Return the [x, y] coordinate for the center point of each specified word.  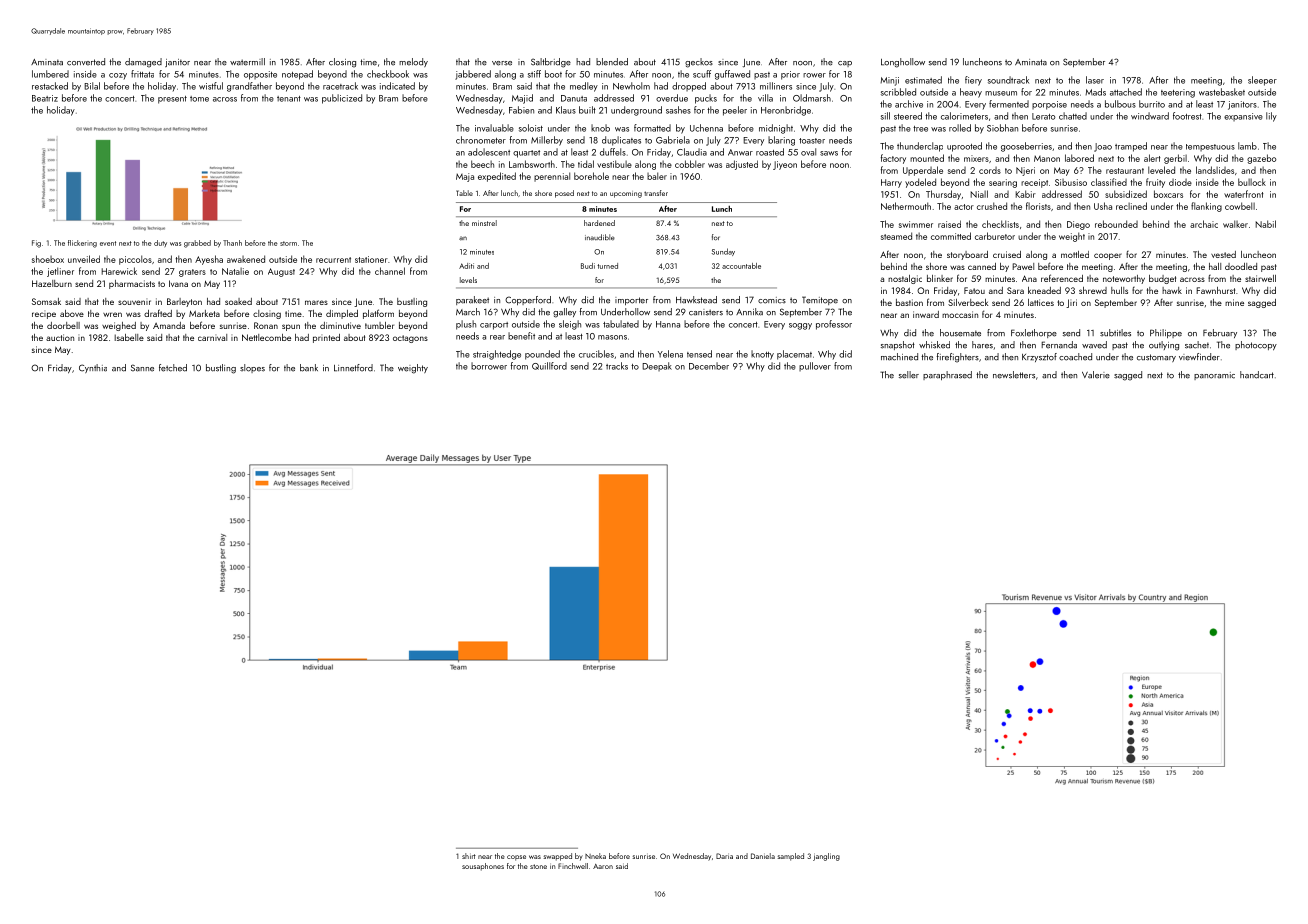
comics [772, 300]
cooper [1108, 256]
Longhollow [903, 63]
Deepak [657, 366]
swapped [558, 857]
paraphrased [947, 375]
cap [845, 64]
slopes [252, 368]
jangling [826, 857]
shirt [469, 856]
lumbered [50, 74]
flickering [82, 244]
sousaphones [483, 867]
